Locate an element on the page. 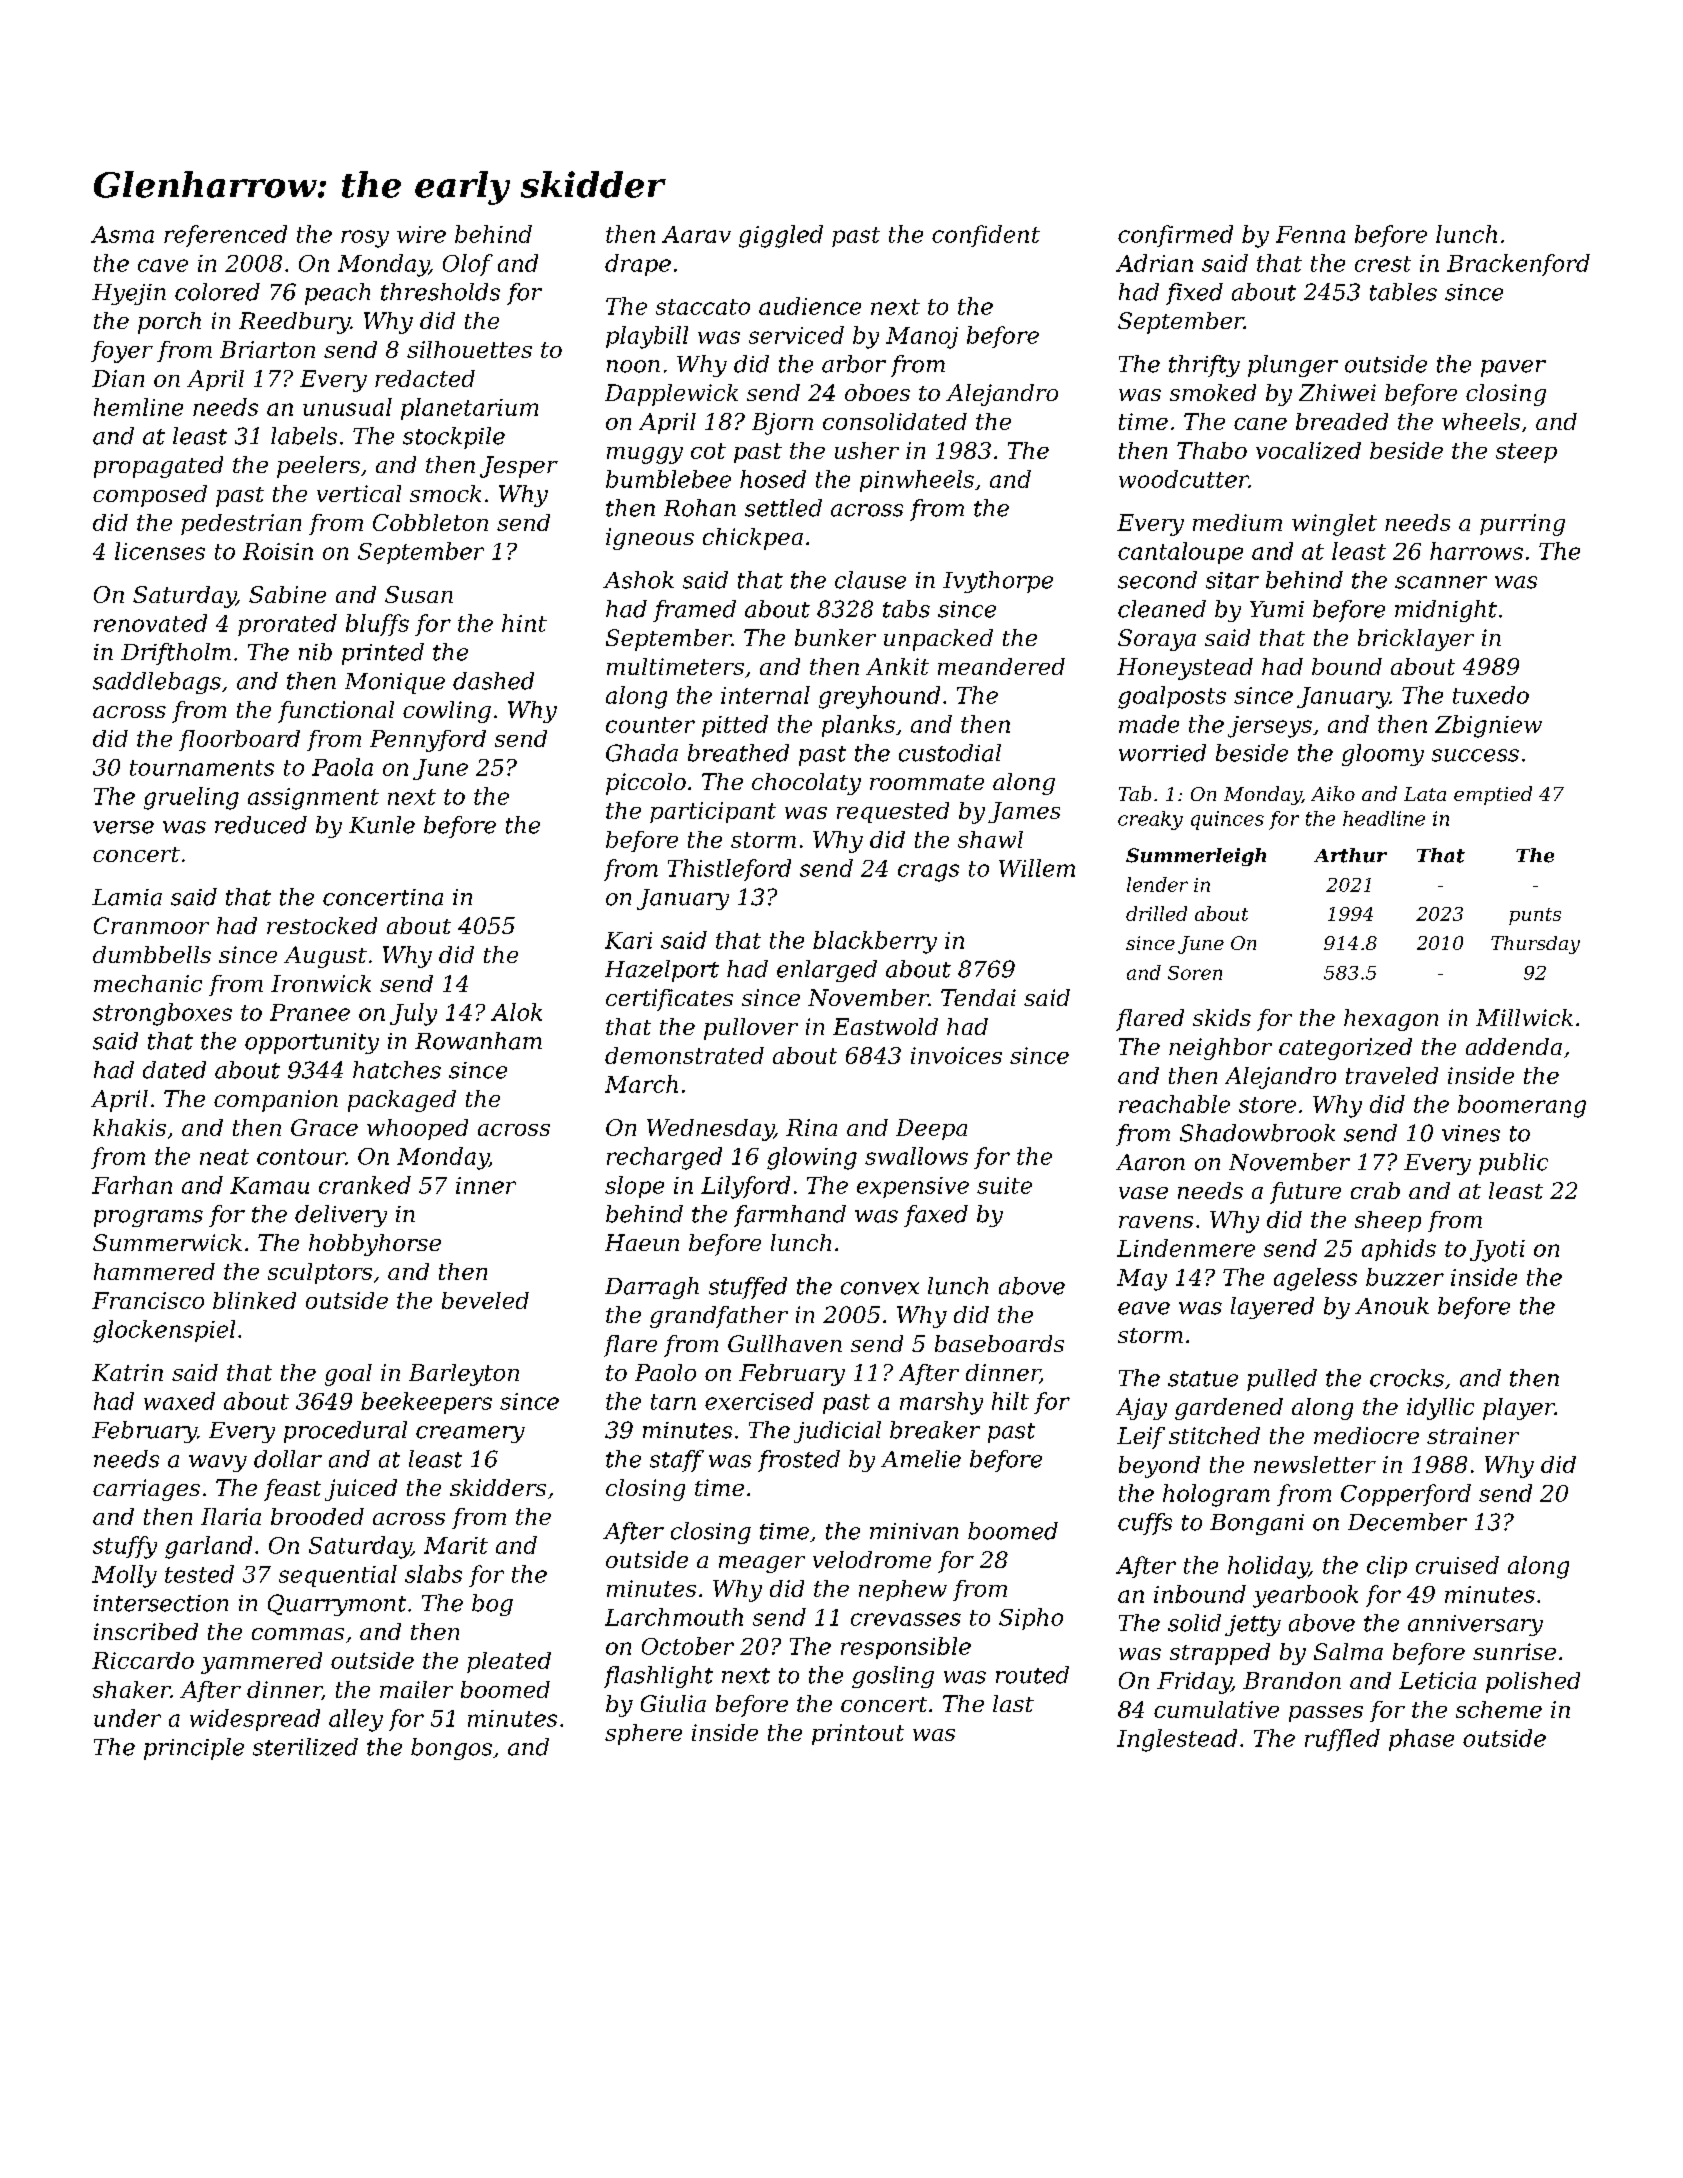  convex is located at coordinates (880, 1288).
